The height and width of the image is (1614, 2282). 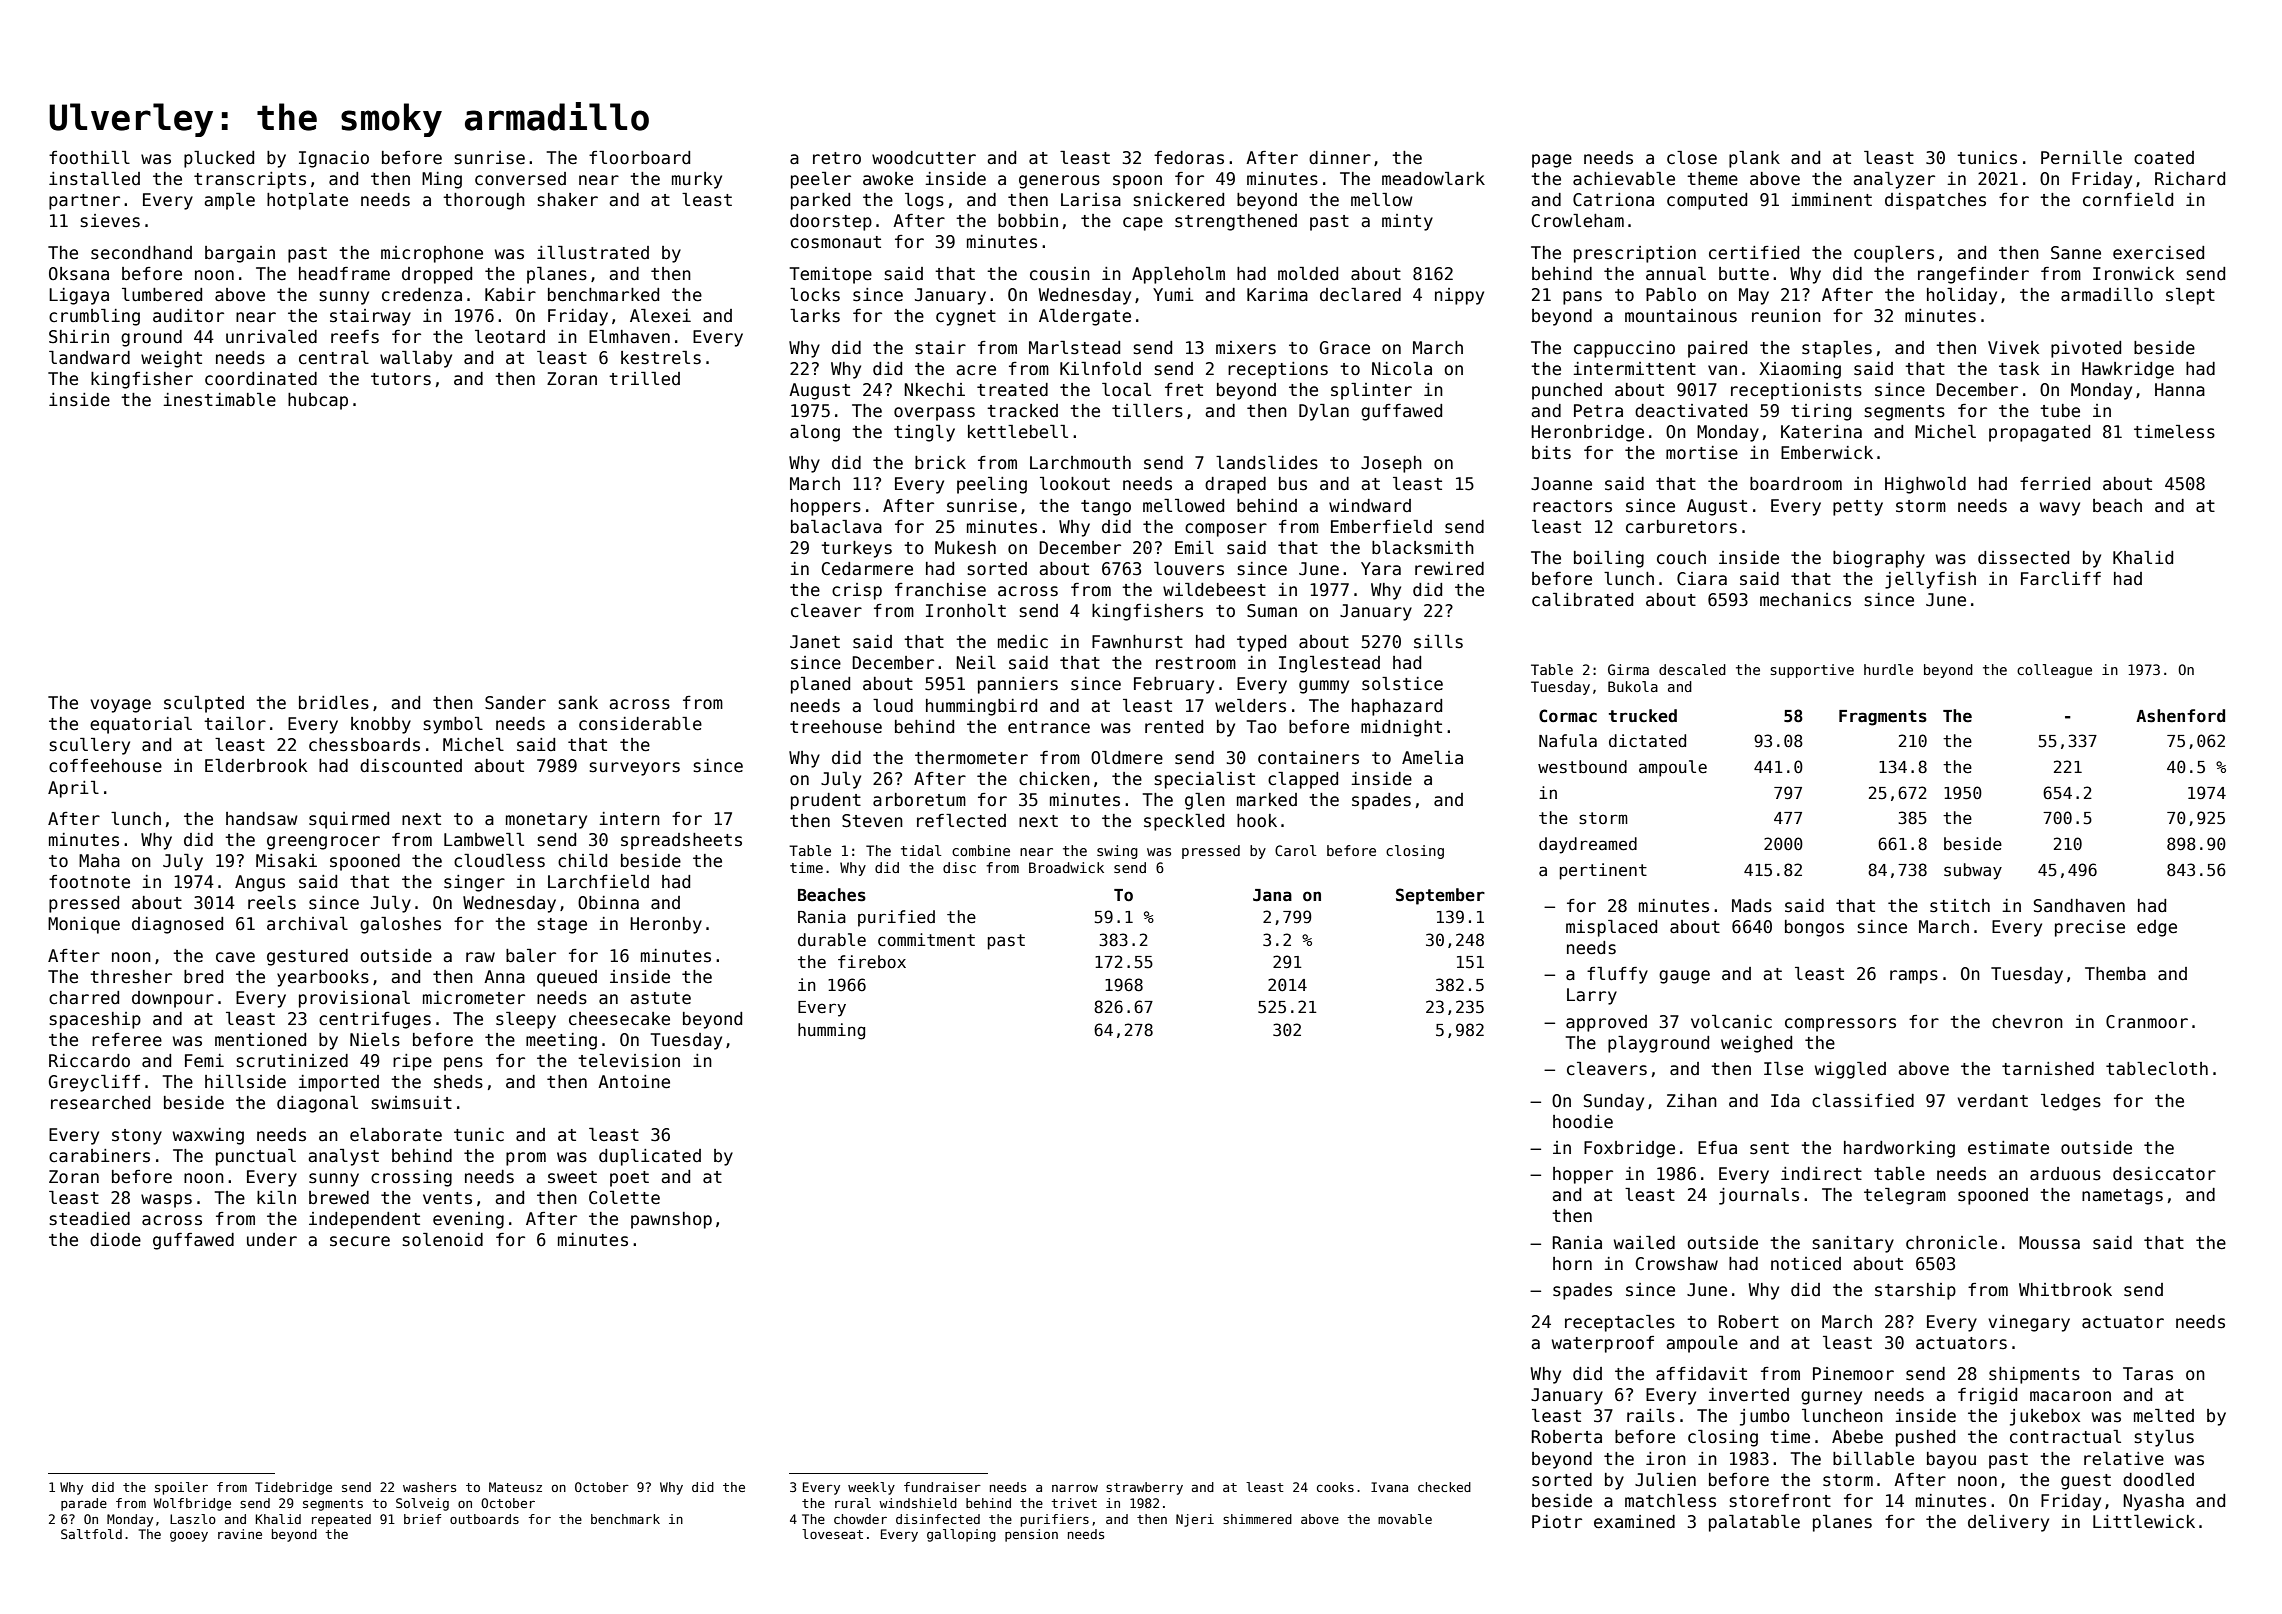 What do you see at coordinates (924, 158) in the image?
I see `woodcutter` at bounding box center [924, 158].
